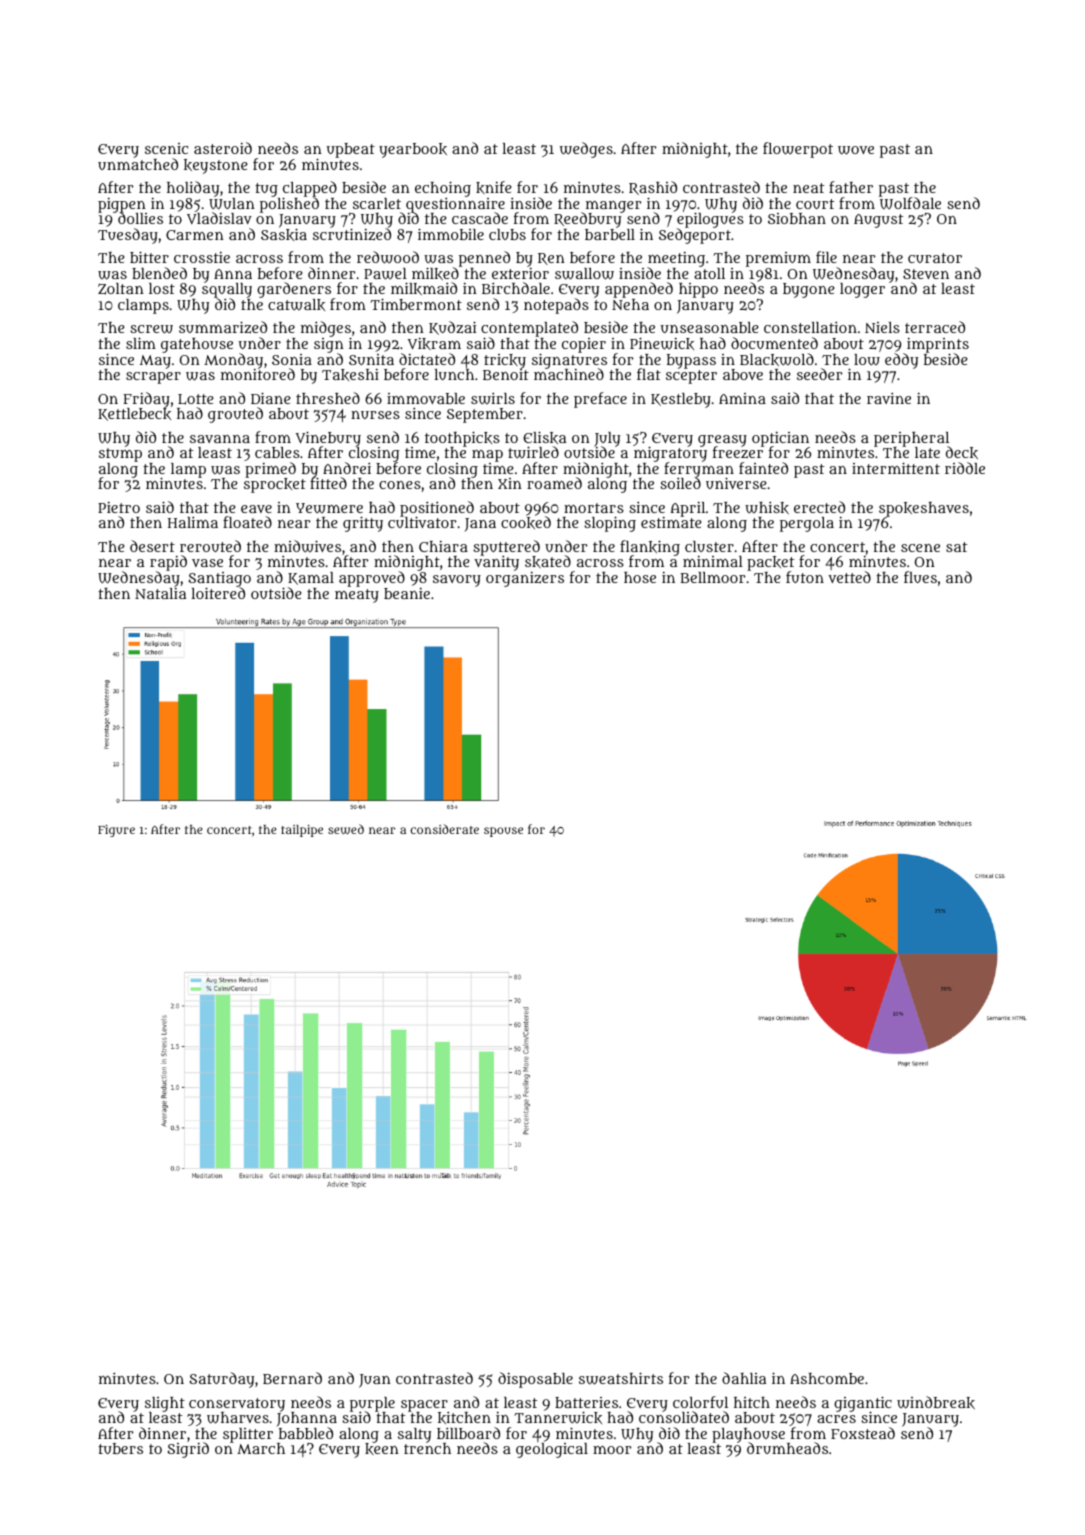 This screenshot has width=1085, height=1535. What do you see at coordinates (351, 150) in the screenshot?
I see `upbeat` at bounding box center [351, 150].
